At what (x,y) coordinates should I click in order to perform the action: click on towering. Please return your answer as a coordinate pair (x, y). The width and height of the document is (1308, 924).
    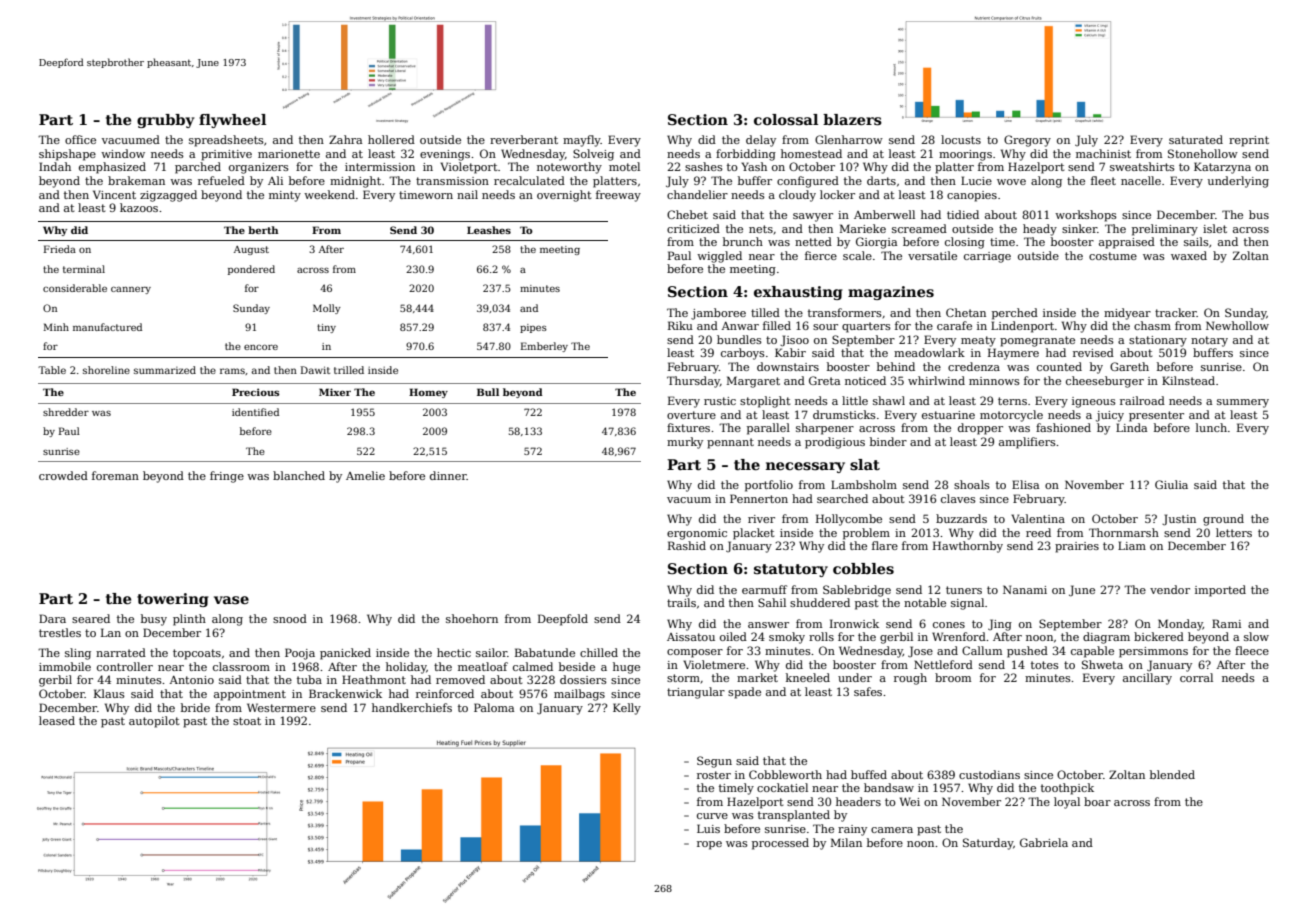
    Looking at the image, I should click on (173, 600).
